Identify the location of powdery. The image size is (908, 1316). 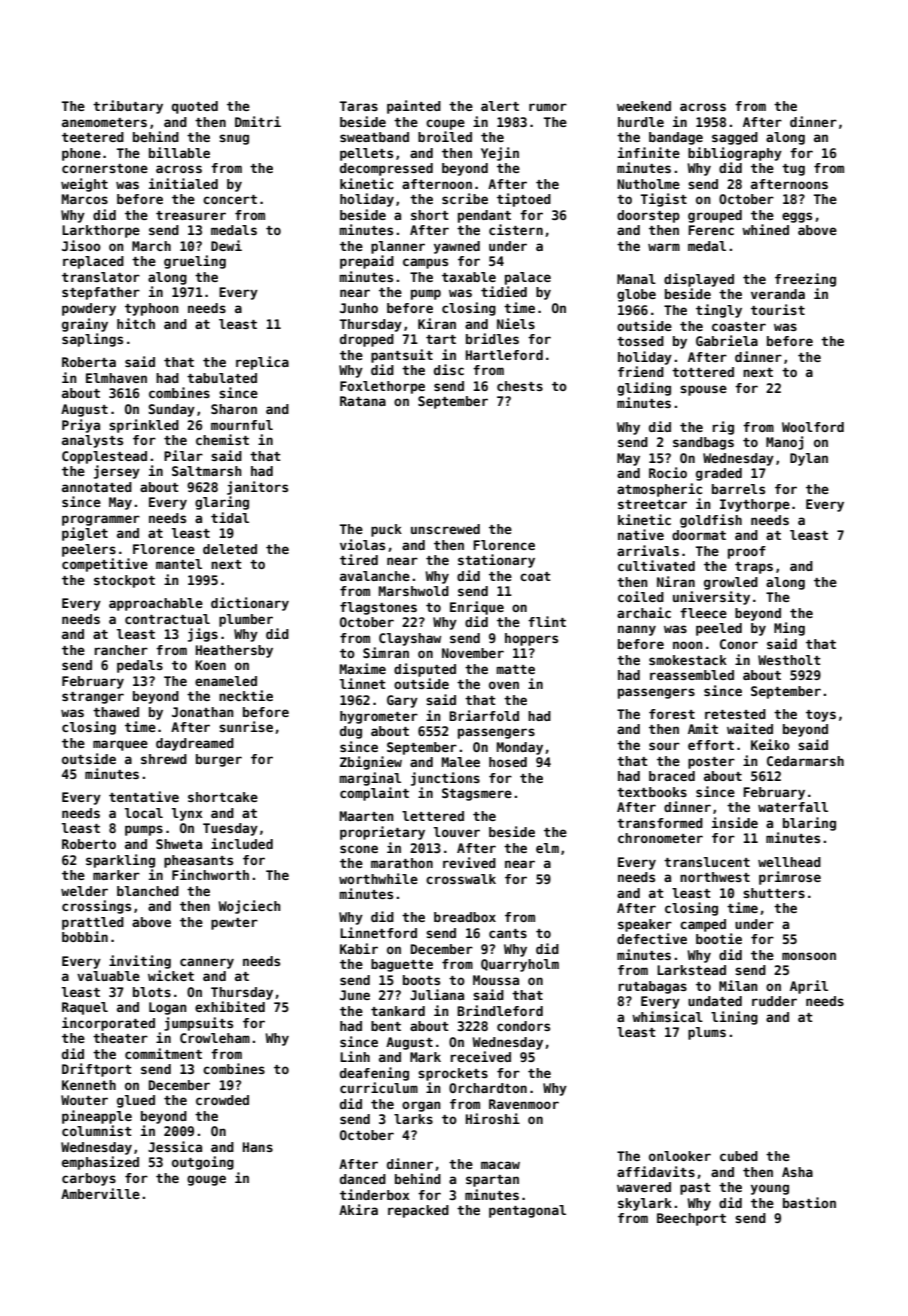
(89, 309).
